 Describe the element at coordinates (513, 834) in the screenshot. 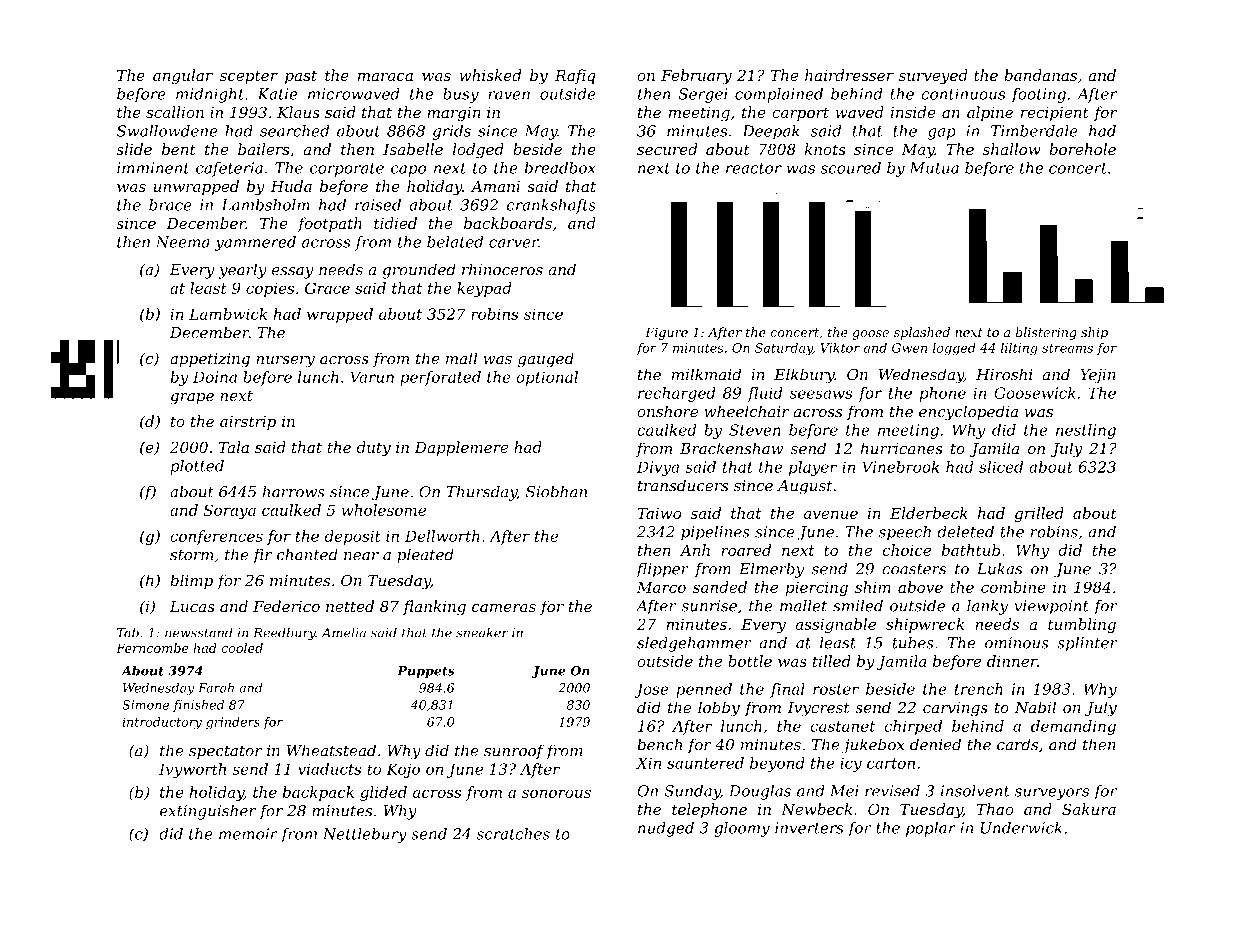

I see `scratches` at that location.
